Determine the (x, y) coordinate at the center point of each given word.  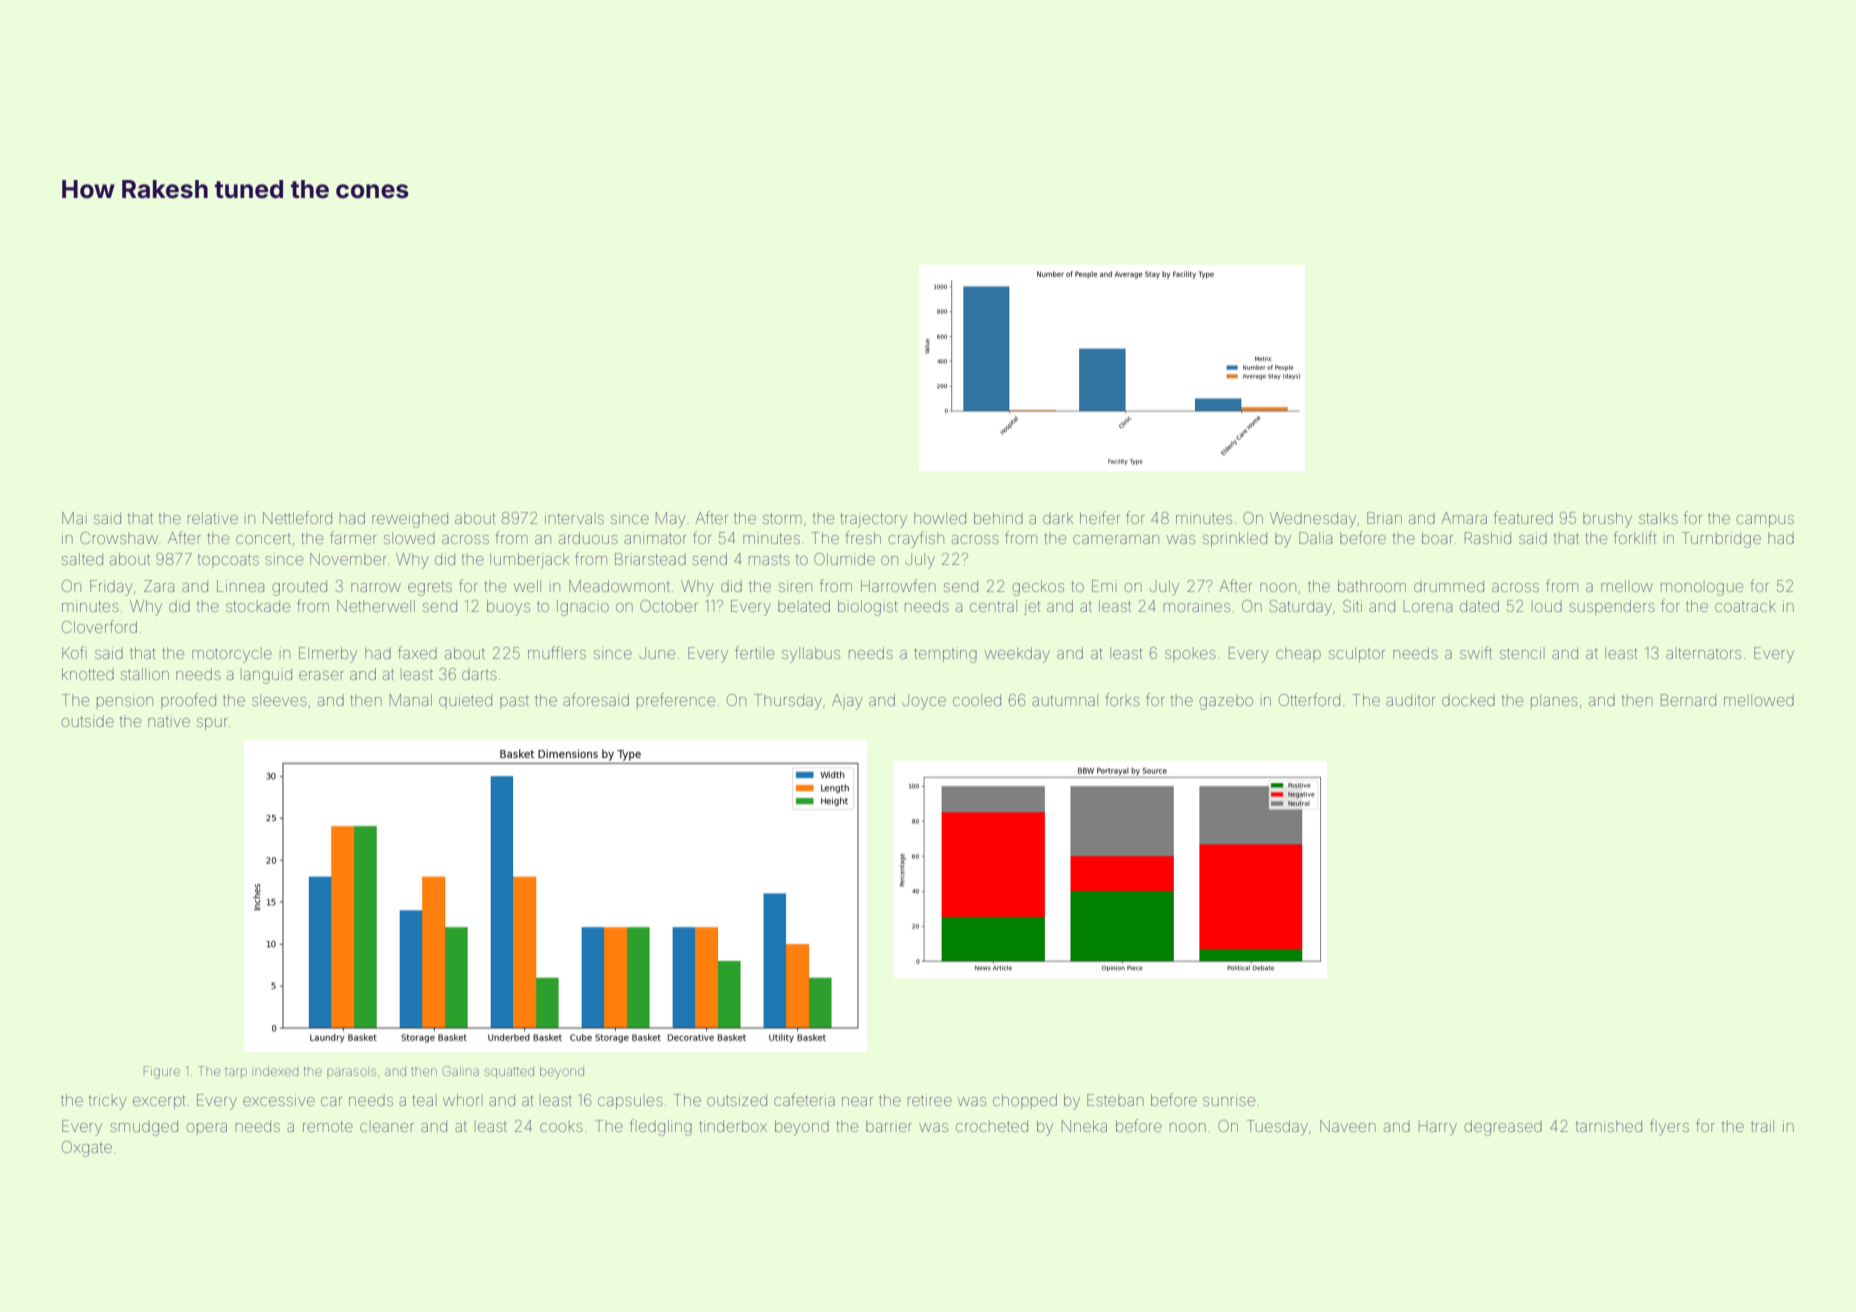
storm (782, 518)
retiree (930, 1100)
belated (804, 606)
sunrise (1229, 1100)
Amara (1464, 518)
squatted (509, 1072)
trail (1762, 1126)
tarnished (1609, 1126)
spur (212, 724)
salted (82, 559)
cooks (561, 1126)
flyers (1669, 1127)
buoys (508, 608)
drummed (1449, 586)
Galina (461, 1071)
